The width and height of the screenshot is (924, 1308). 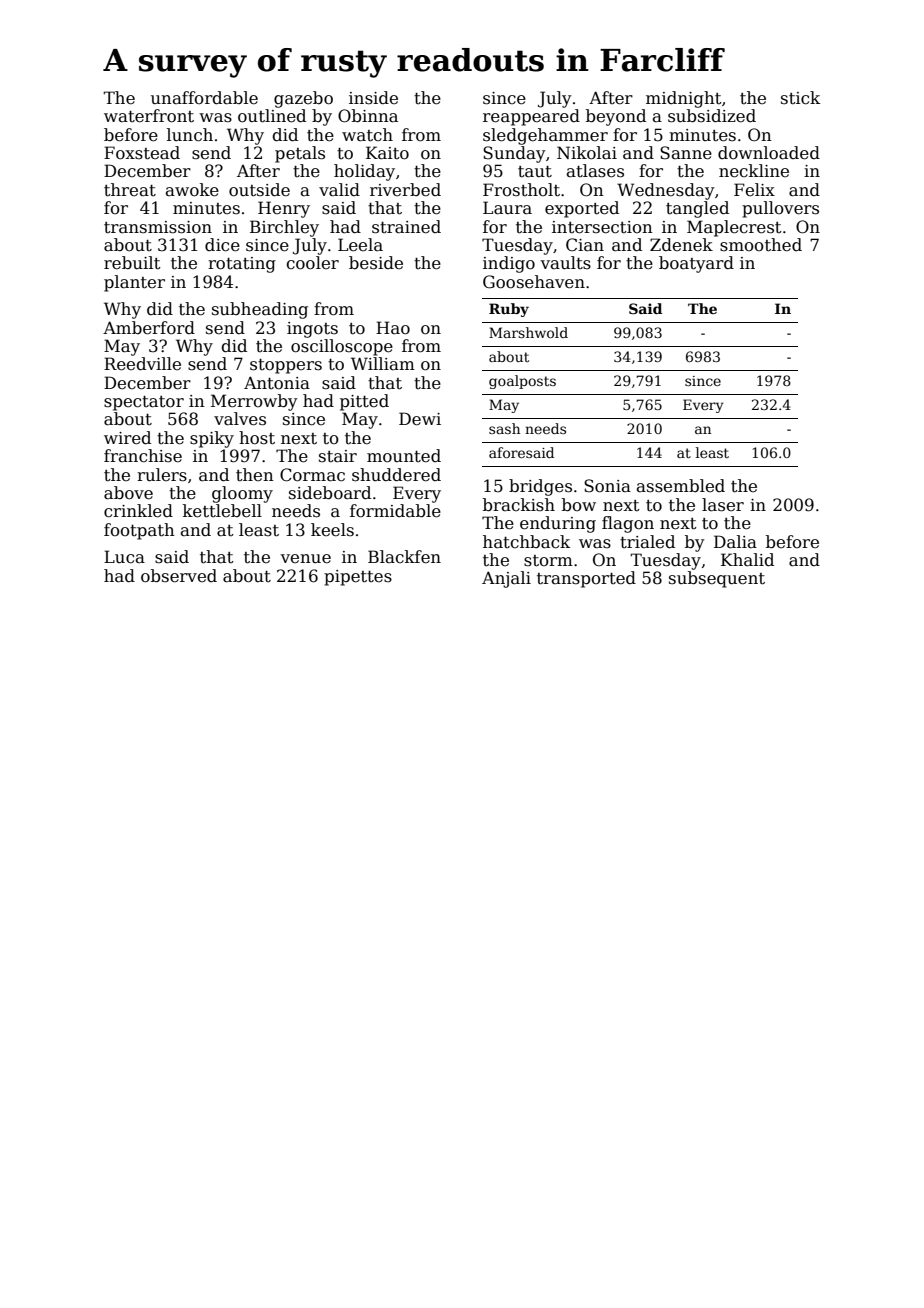 I want to click on venue, so click(x=305, y=559).
